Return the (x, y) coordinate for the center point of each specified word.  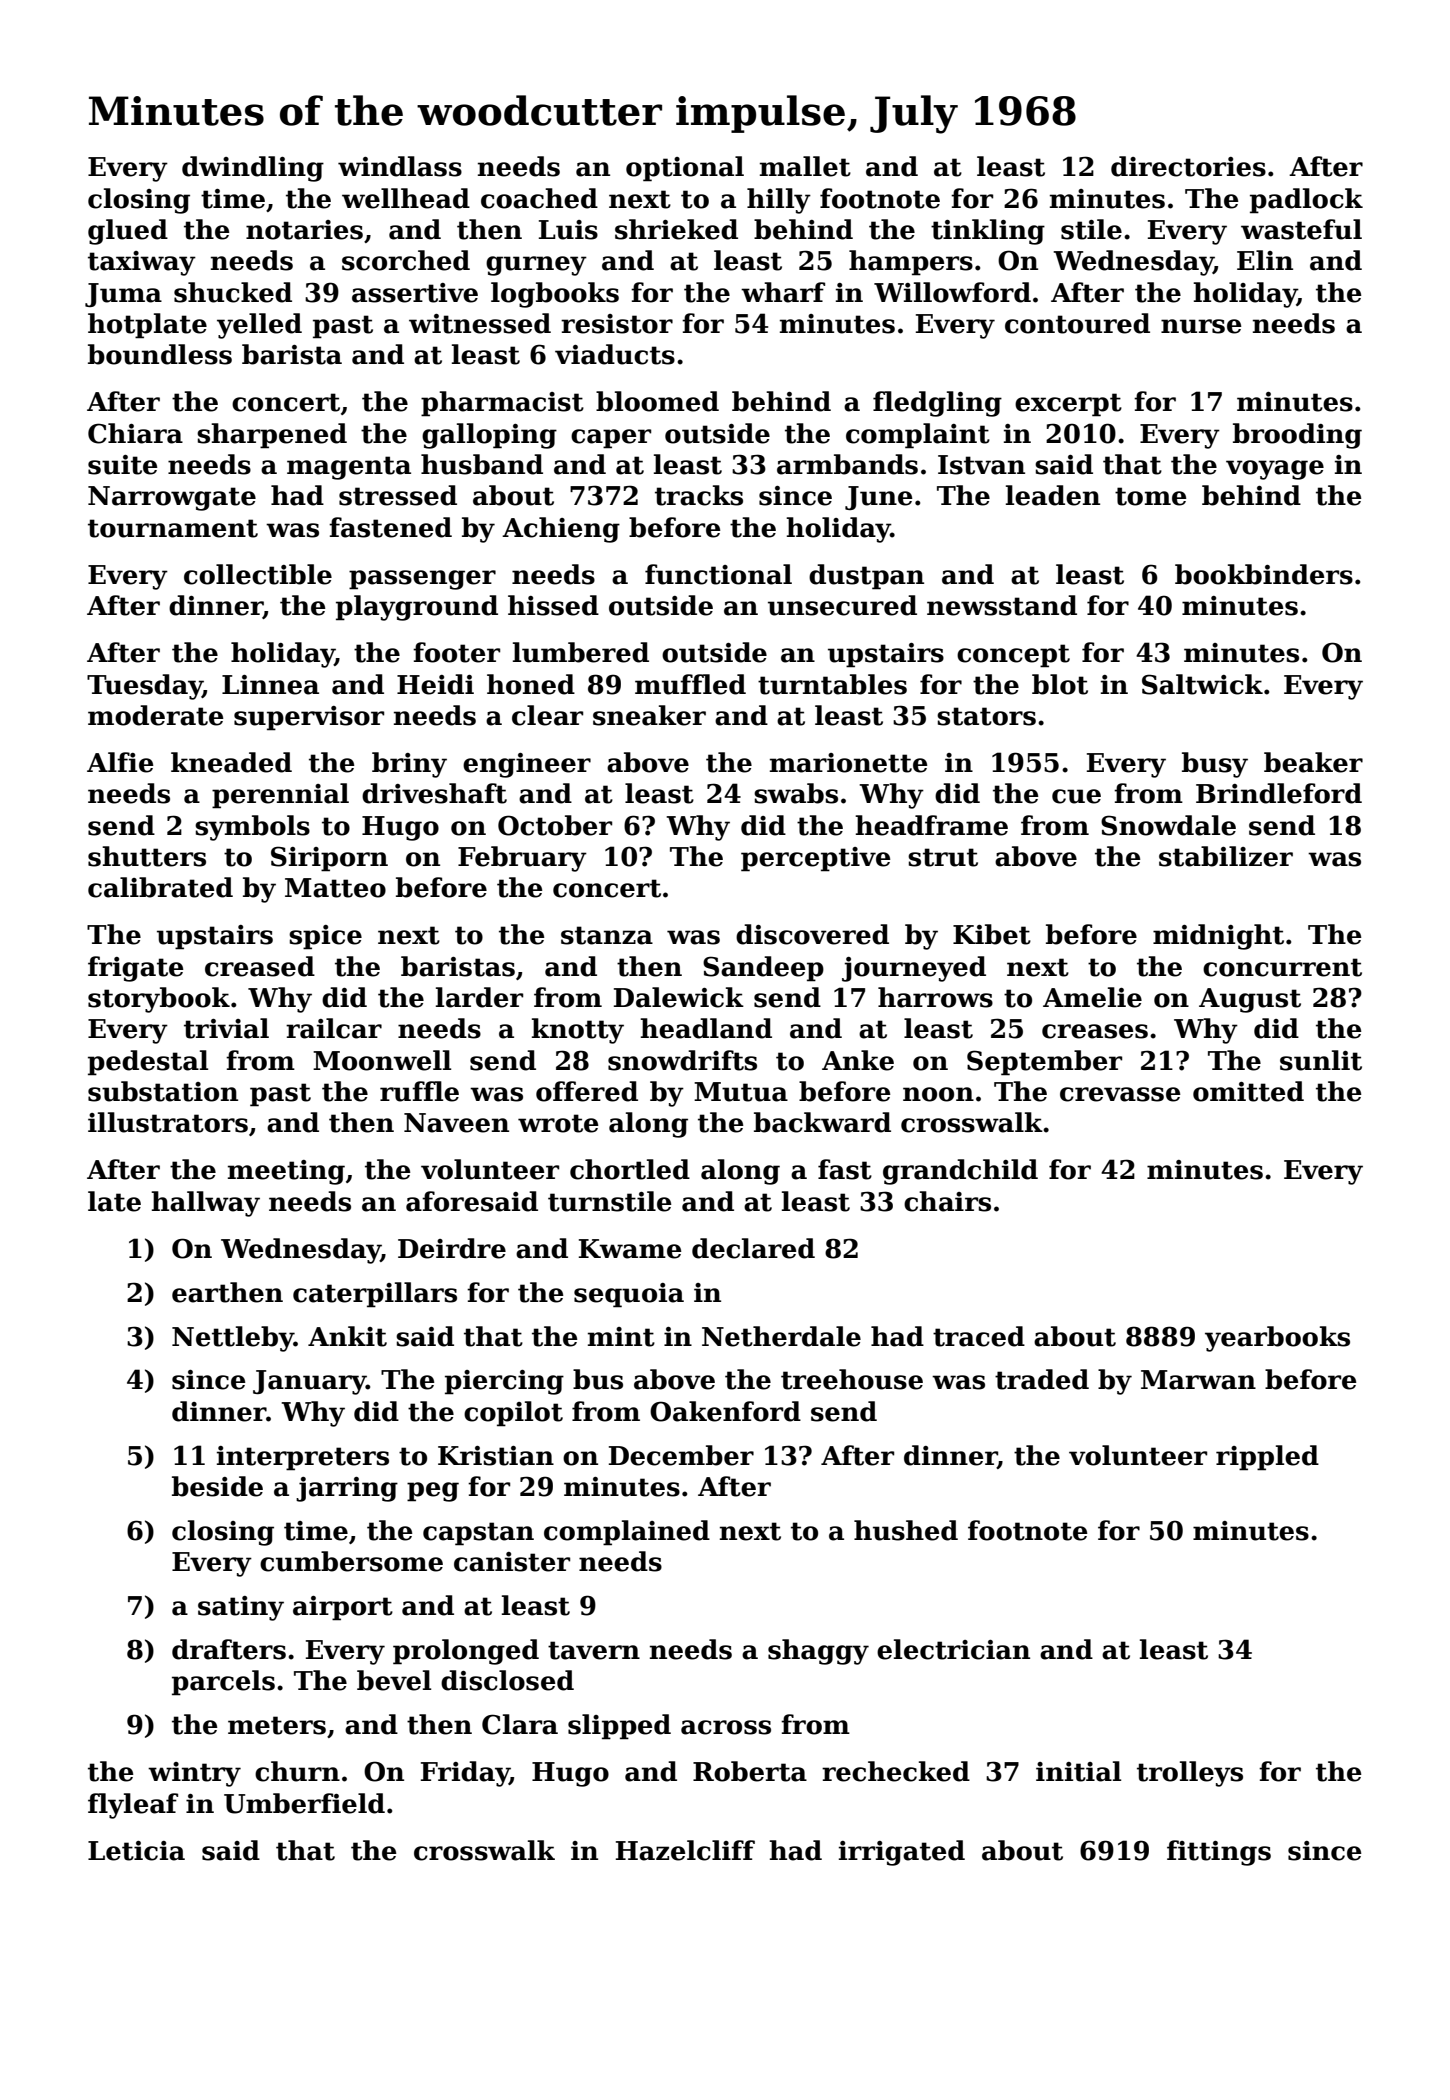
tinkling (988, 232)
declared (753, 1248)
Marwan (1198, 1380)
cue (1076, 796)
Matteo (335, 888)
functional (718, 574)
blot (1060, 684)
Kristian (496, 1456)
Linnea (270, 685)
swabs (796, 793)
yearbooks (1277, 1339)
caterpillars (375, 1295)
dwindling (253, 169)
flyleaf (133, 1806)
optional (685, 169)
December (681, 1455)
